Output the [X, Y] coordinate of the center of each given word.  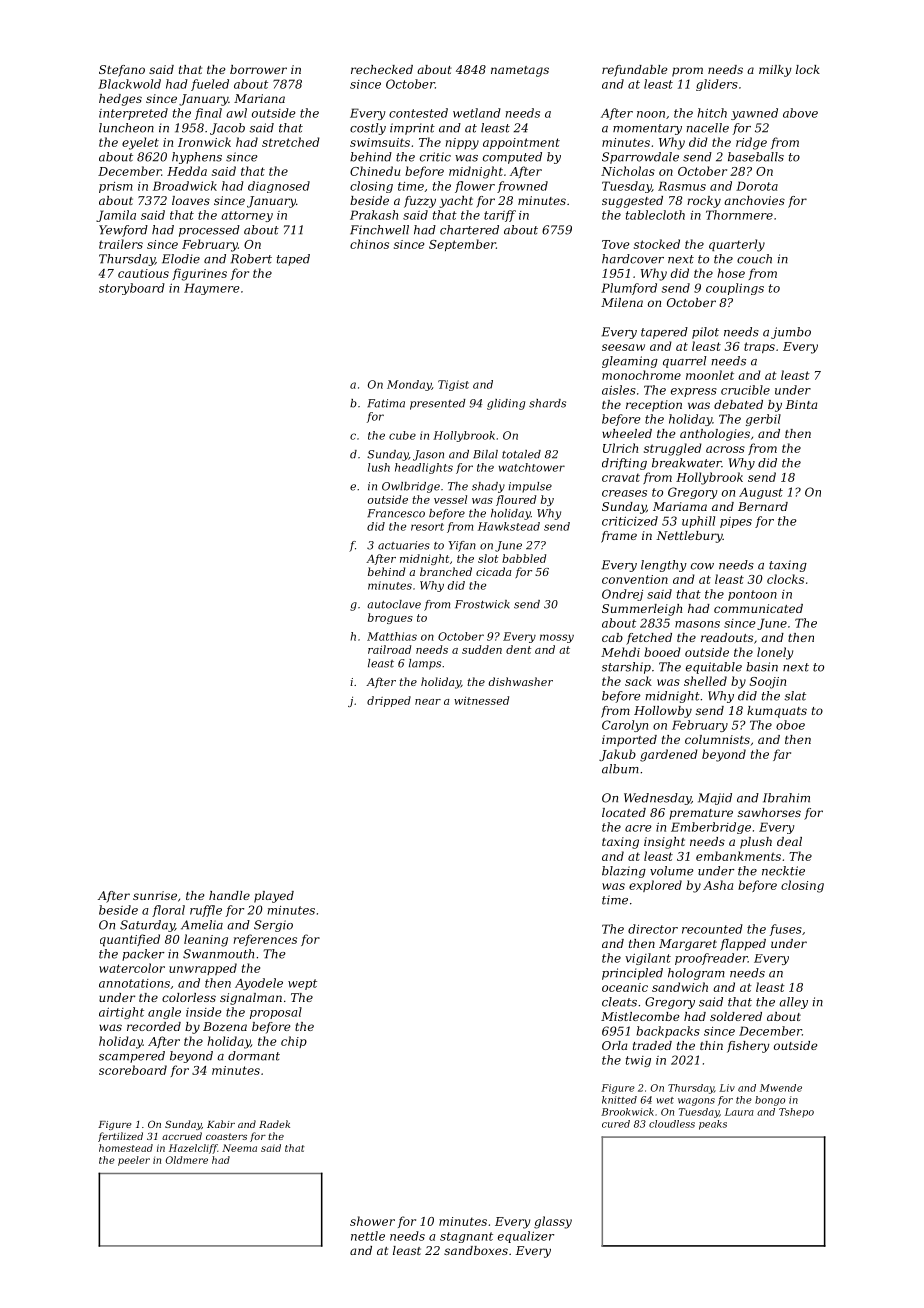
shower [372, 1221]
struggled [673, 449]
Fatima [386, 403]
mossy [557, 638]
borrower [258, 69]
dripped [389, 701]
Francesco [396, 513]
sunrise [155, 895]
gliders [717, 85]
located [624, 812]
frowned [522, 187]
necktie [783, 871]
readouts [727, 637]
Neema [239, 1148]
